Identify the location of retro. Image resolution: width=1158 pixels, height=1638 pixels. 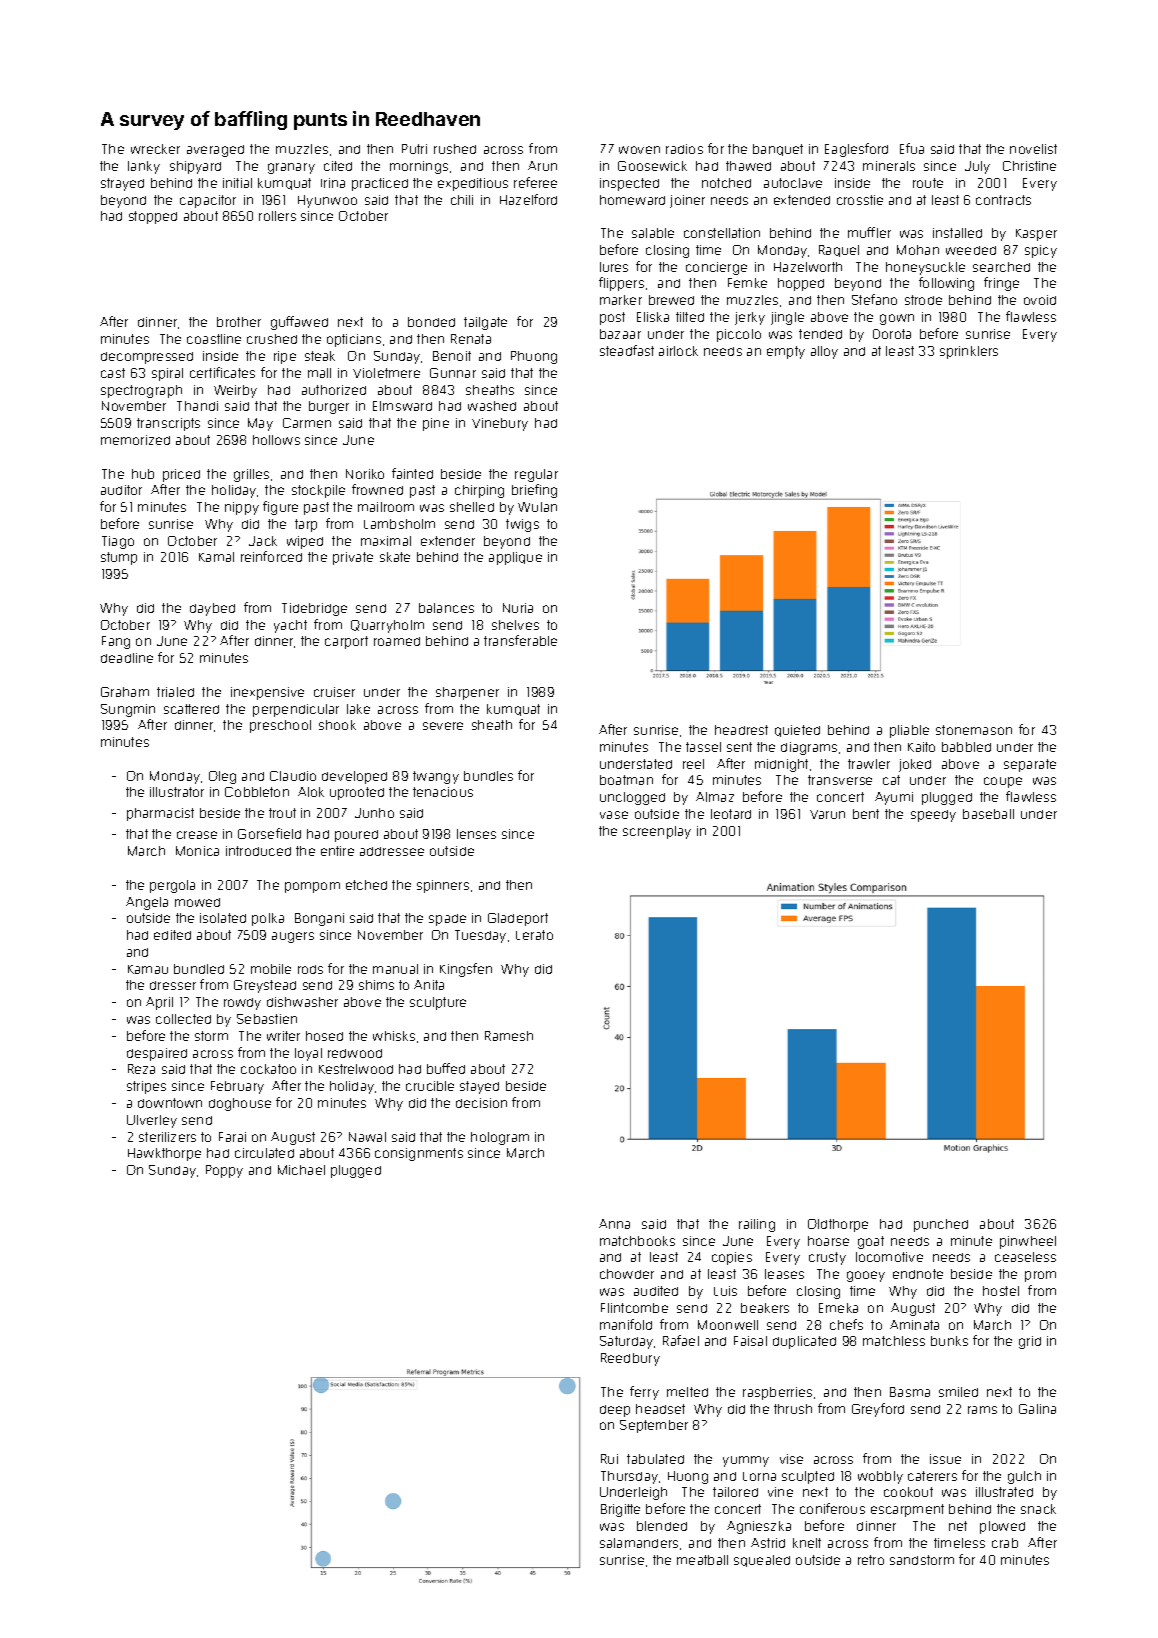
(871, 1560).
